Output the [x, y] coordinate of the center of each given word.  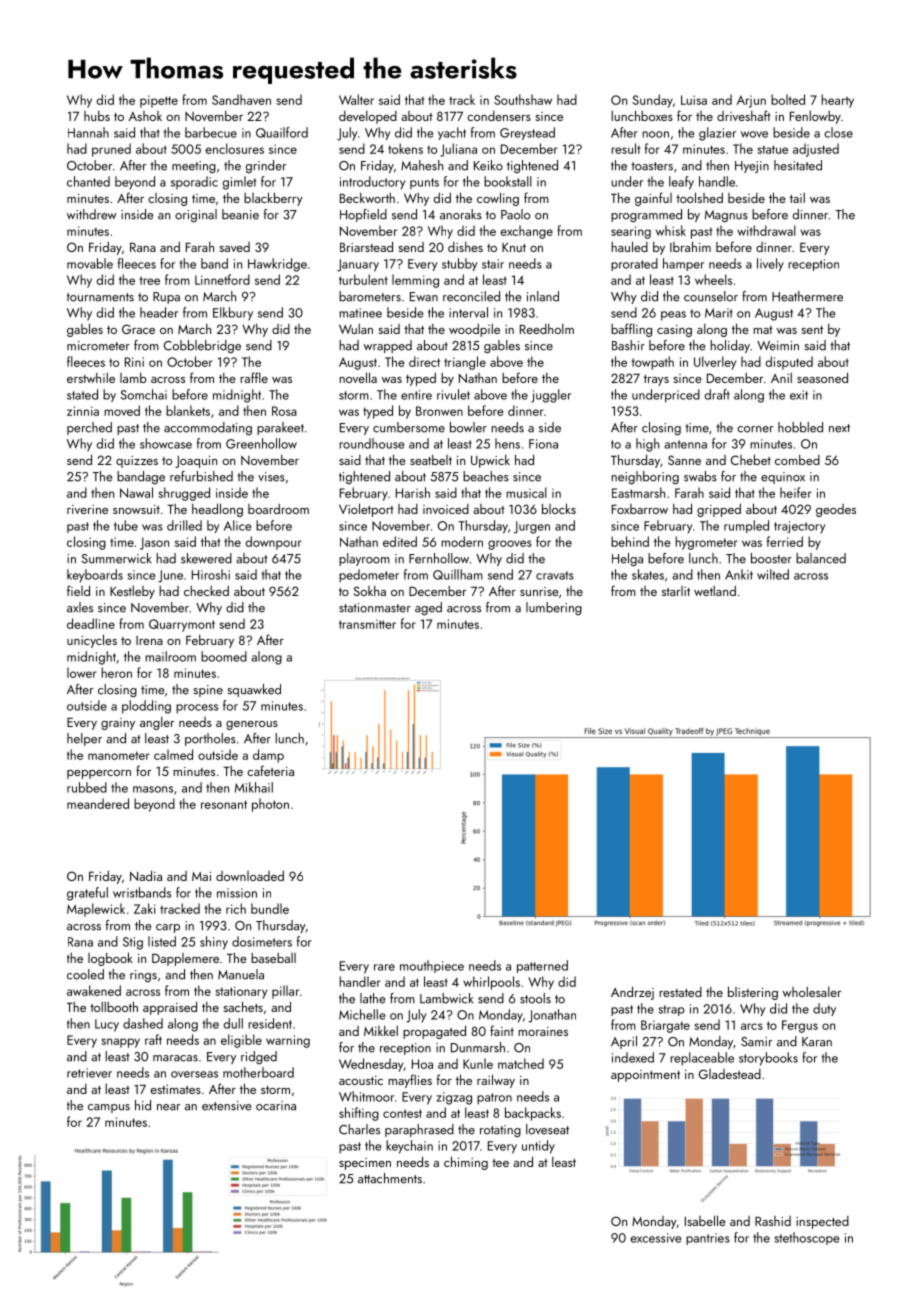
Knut [514, 247]
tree [149, 280]
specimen [365, 1164]
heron [116, 672]
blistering [753, 993]
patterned [542, 966]
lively [770, 265]
